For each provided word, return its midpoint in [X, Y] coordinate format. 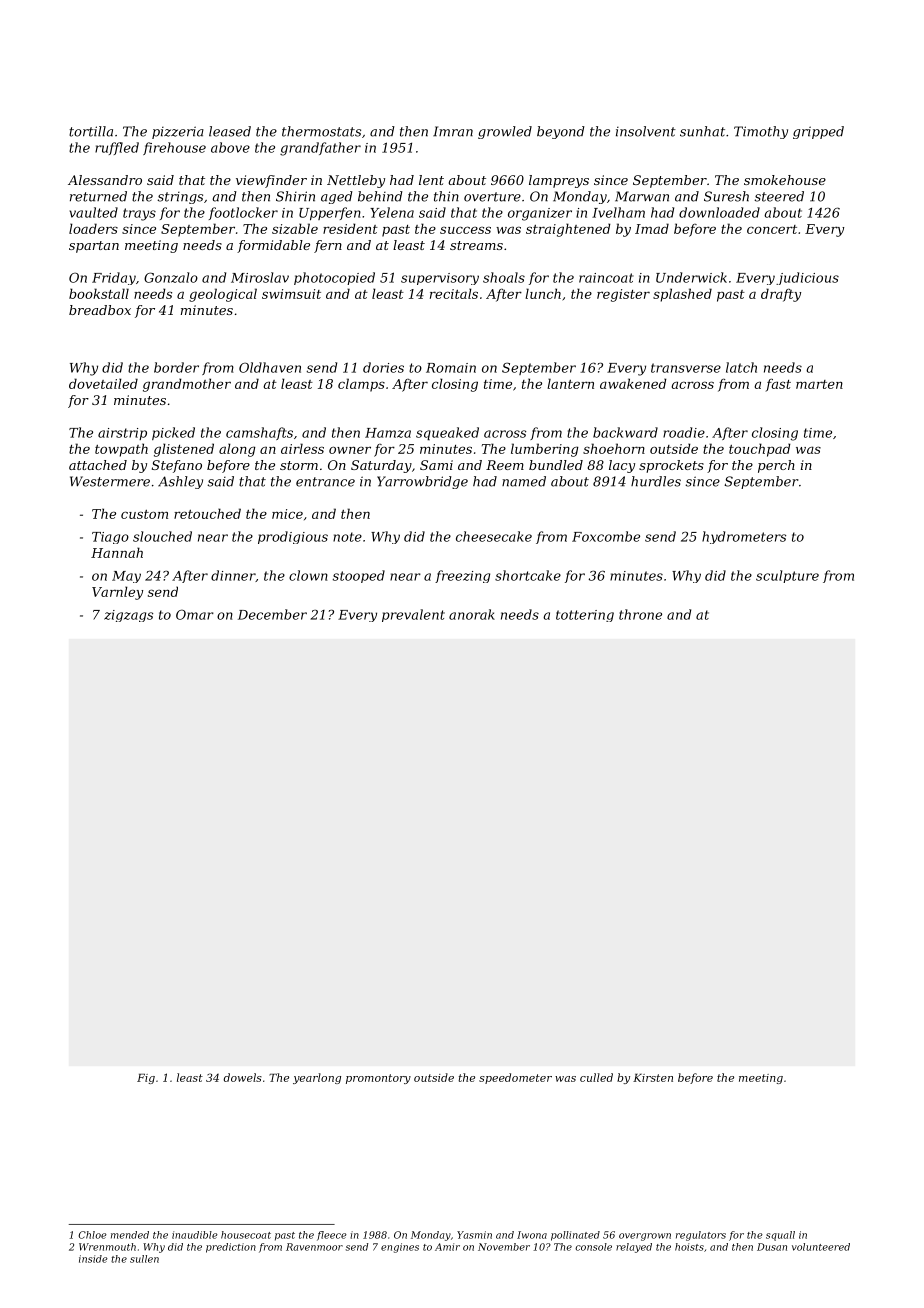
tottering [585, 616]
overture [492, 197]
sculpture [787, 576]
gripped [818, 132]
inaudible [195, 1235]
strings [180, 198]
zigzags [128, 616]
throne [640, 614]
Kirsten [653, 1078]
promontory [378, 1079]
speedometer [515, 1078]
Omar [195, 614]
